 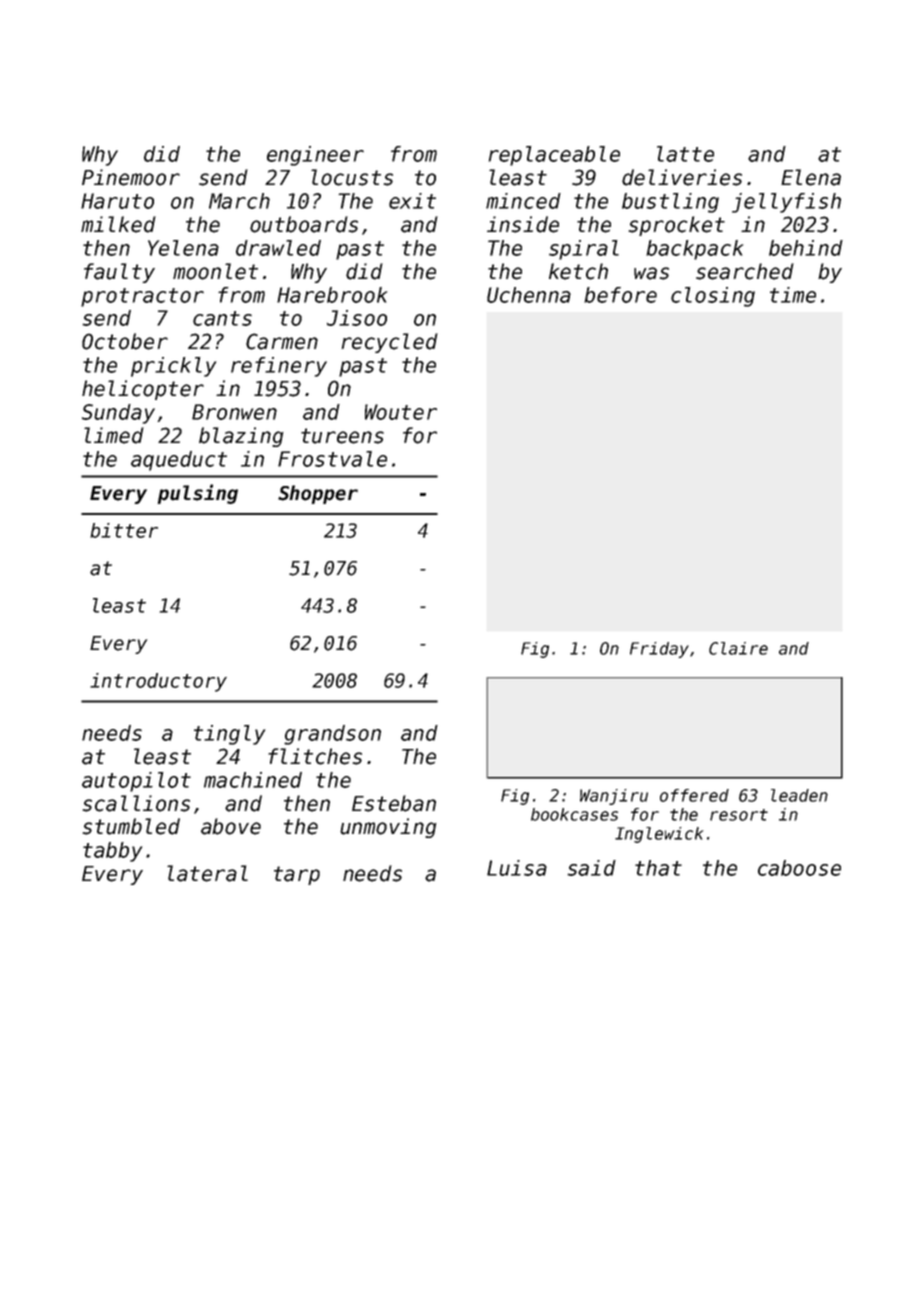 I want to click on Claire, so click(x=738, y=648).
